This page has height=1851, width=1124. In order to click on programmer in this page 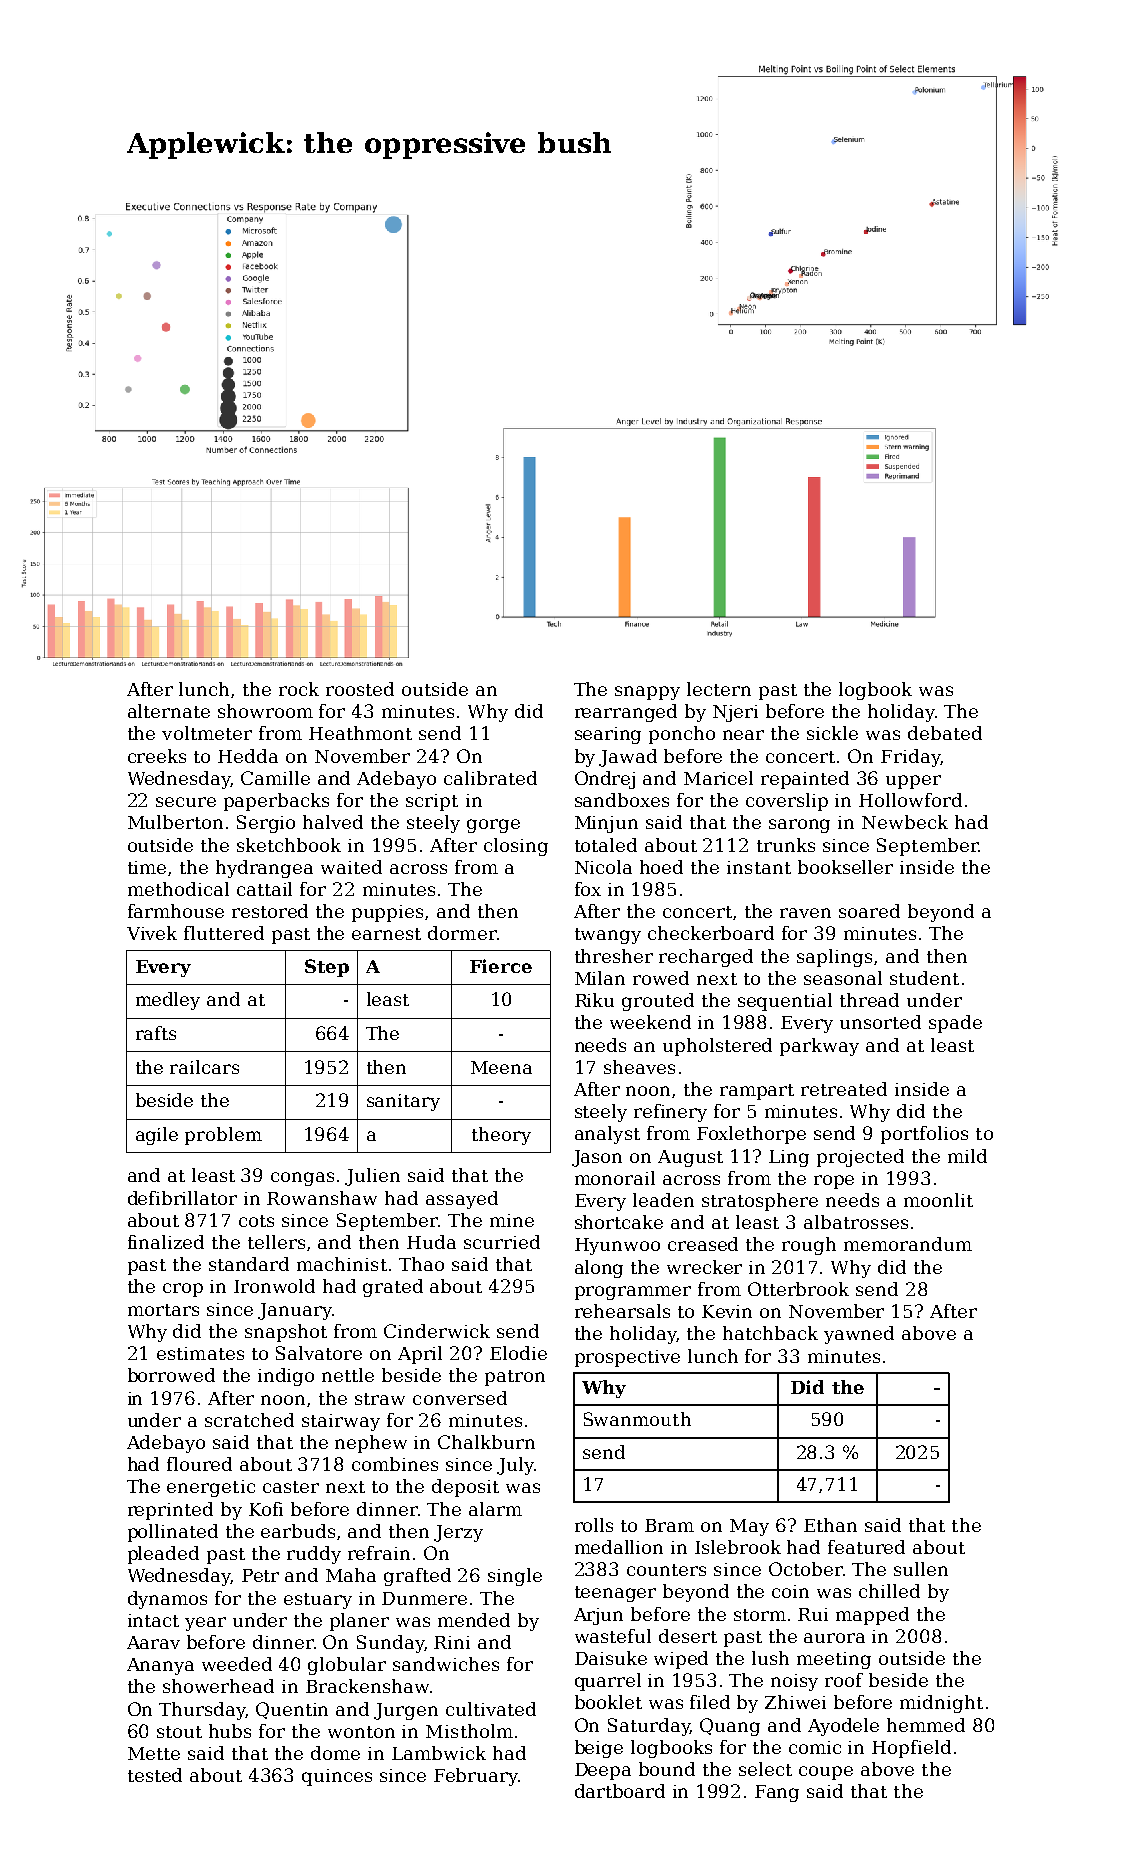, I will do `click(633, 1293)`.
